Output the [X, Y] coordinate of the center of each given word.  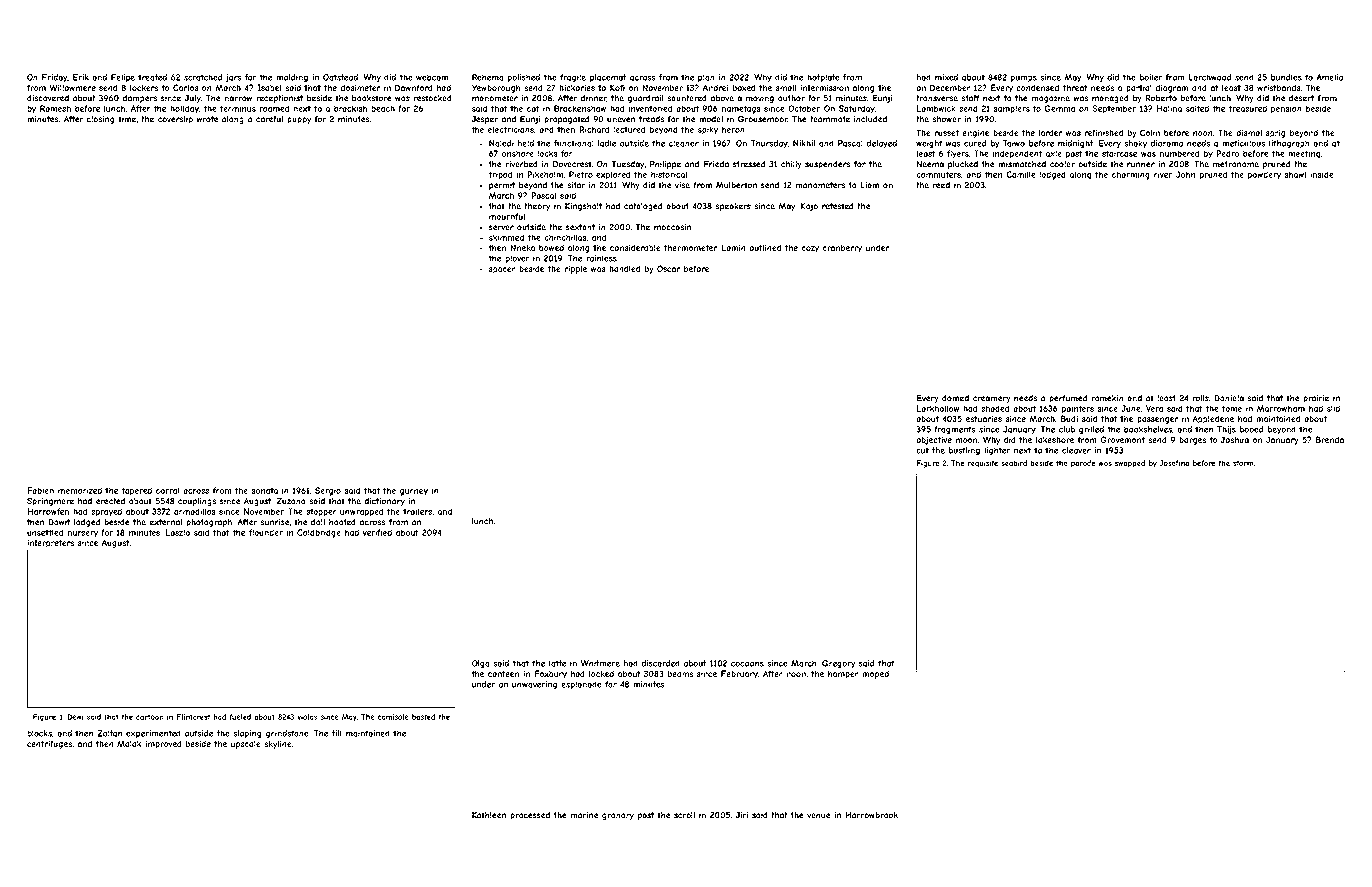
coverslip [175, 120]
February [739, 674]
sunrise [275, 522]
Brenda [1330, 439]
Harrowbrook [871, 815]
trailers [417, 511]
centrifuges [49, 744]
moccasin [672, 227]
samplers [1012, 109]
